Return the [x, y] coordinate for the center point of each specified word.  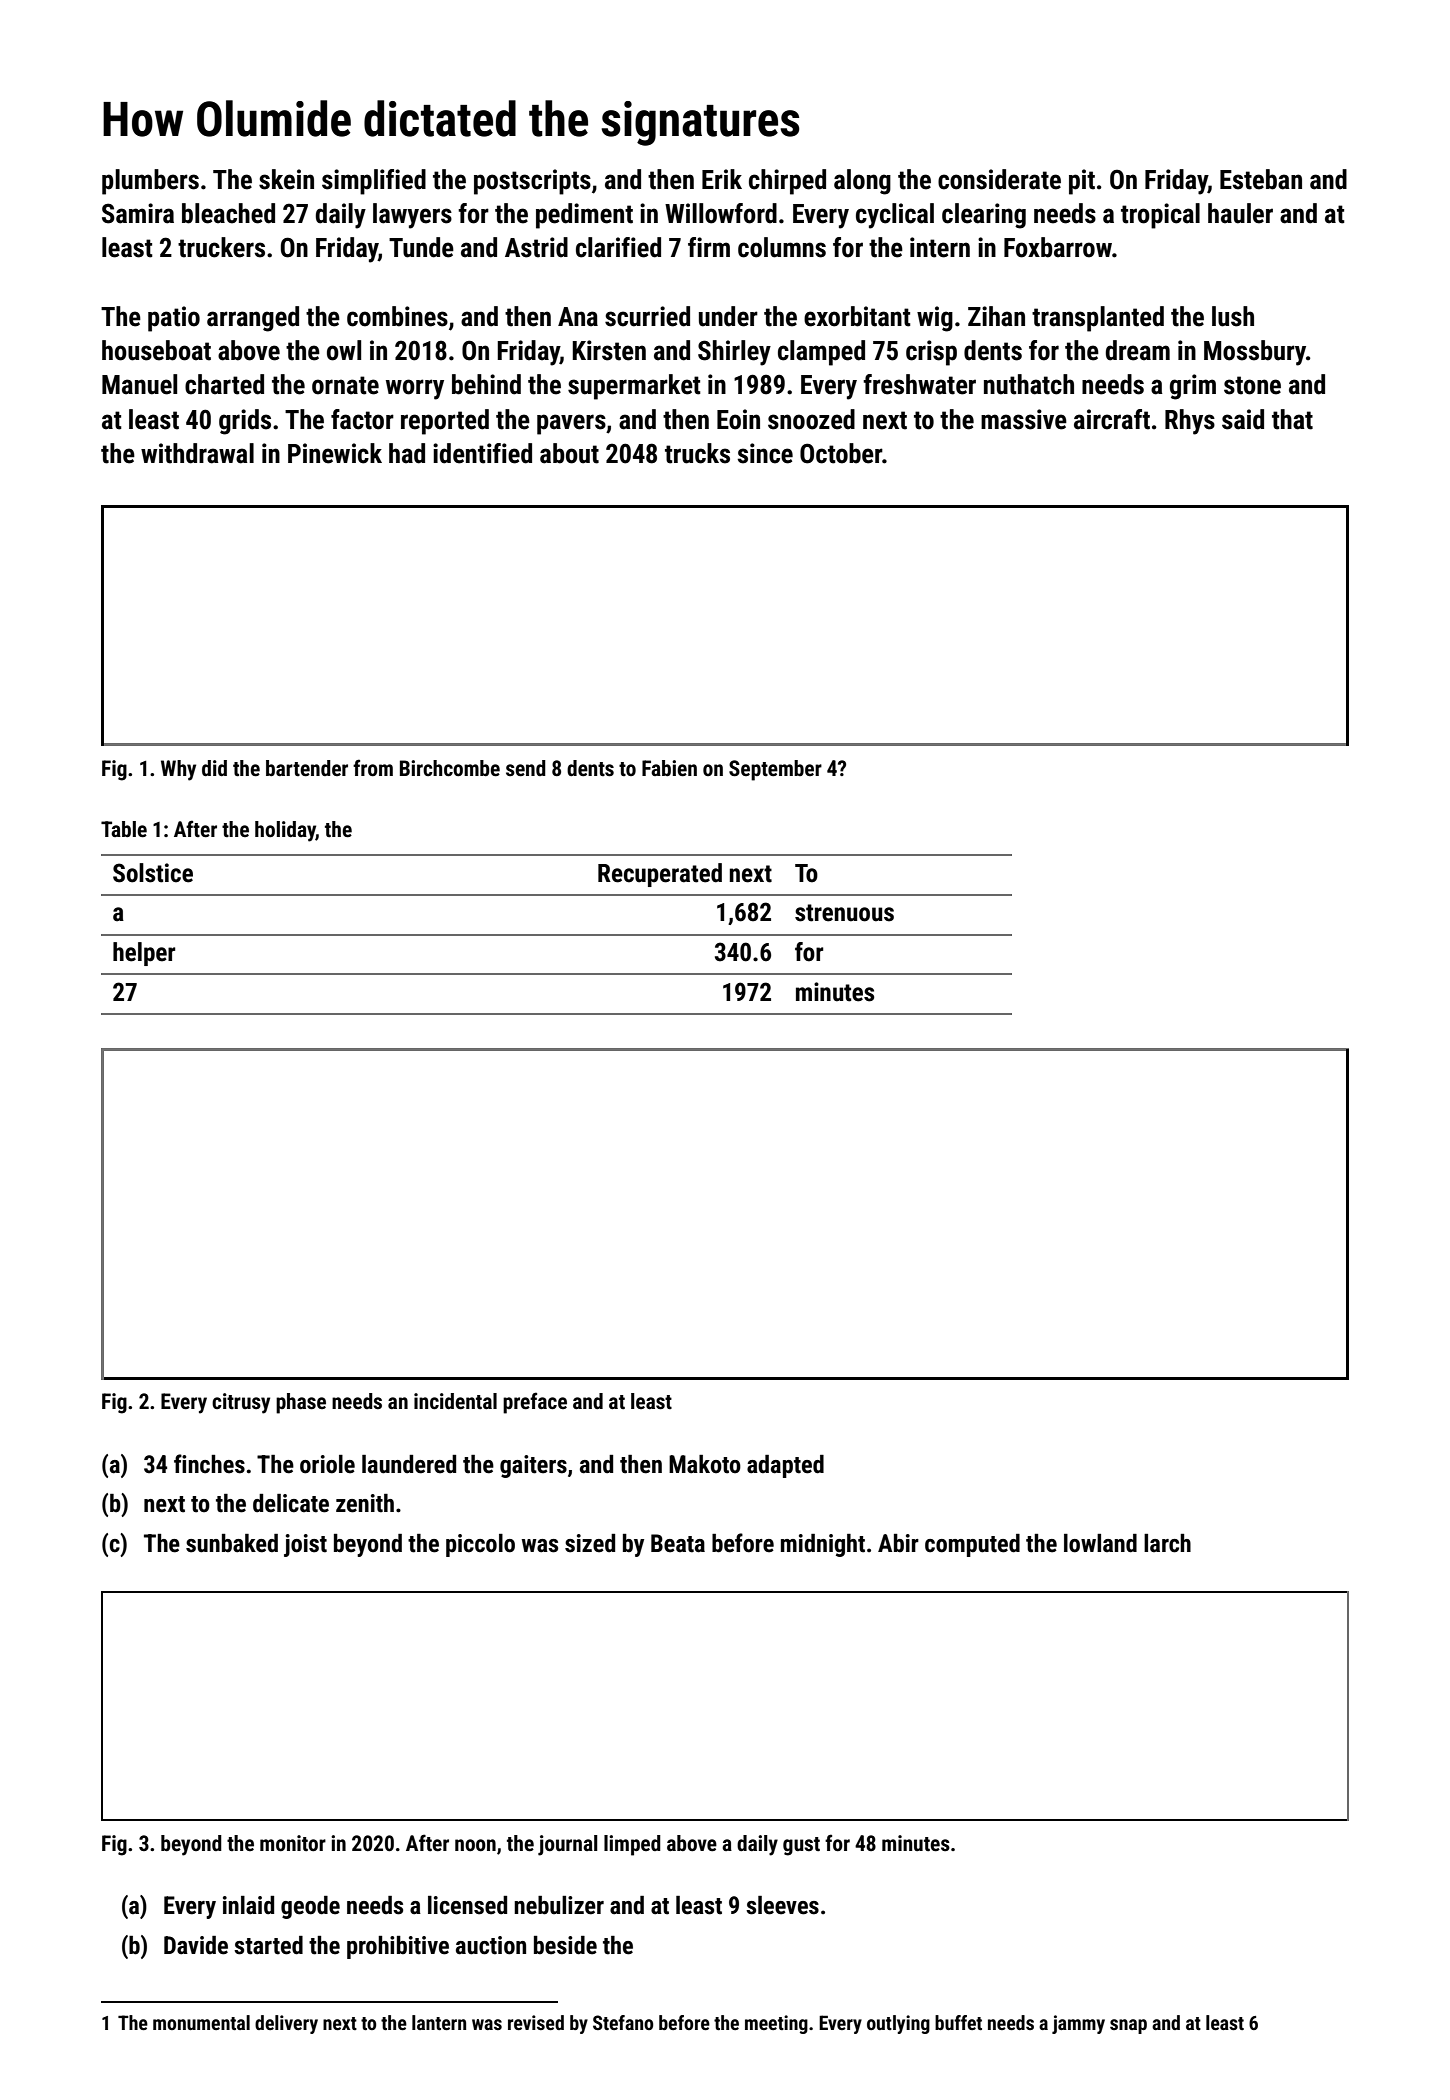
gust [801, 1846]
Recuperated [660, 875]
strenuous [844, 913]
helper [144, 954]
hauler [1240, 213]
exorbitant [857, 316]
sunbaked [232, 1543]
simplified [374, 182]
